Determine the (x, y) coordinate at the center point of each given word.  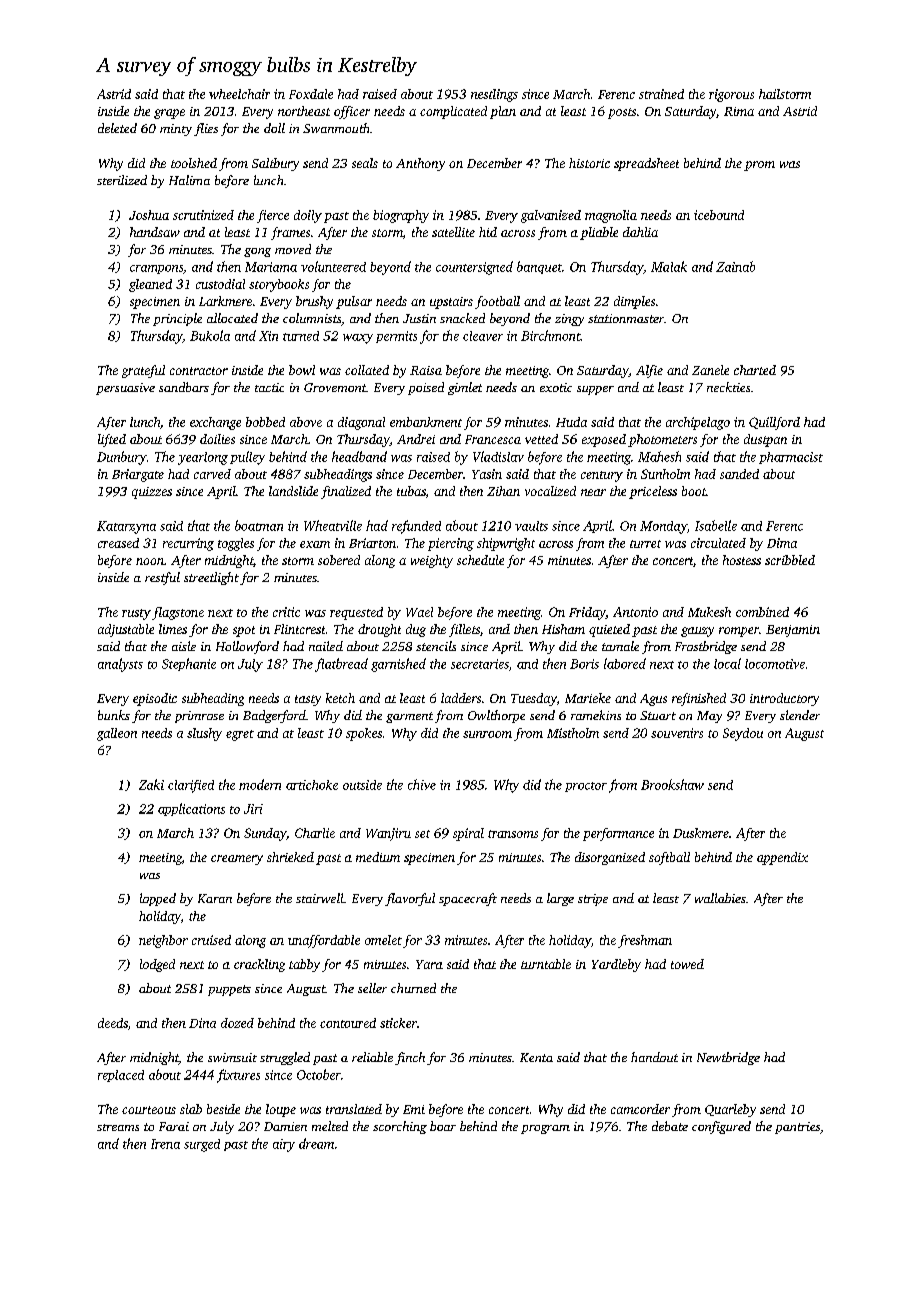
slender (800, 715)
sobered (339, 560)
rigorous (731, 95)
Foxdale (311, 94)
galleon (117, 734)
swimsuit (232, 1057)
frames (290, 233)
